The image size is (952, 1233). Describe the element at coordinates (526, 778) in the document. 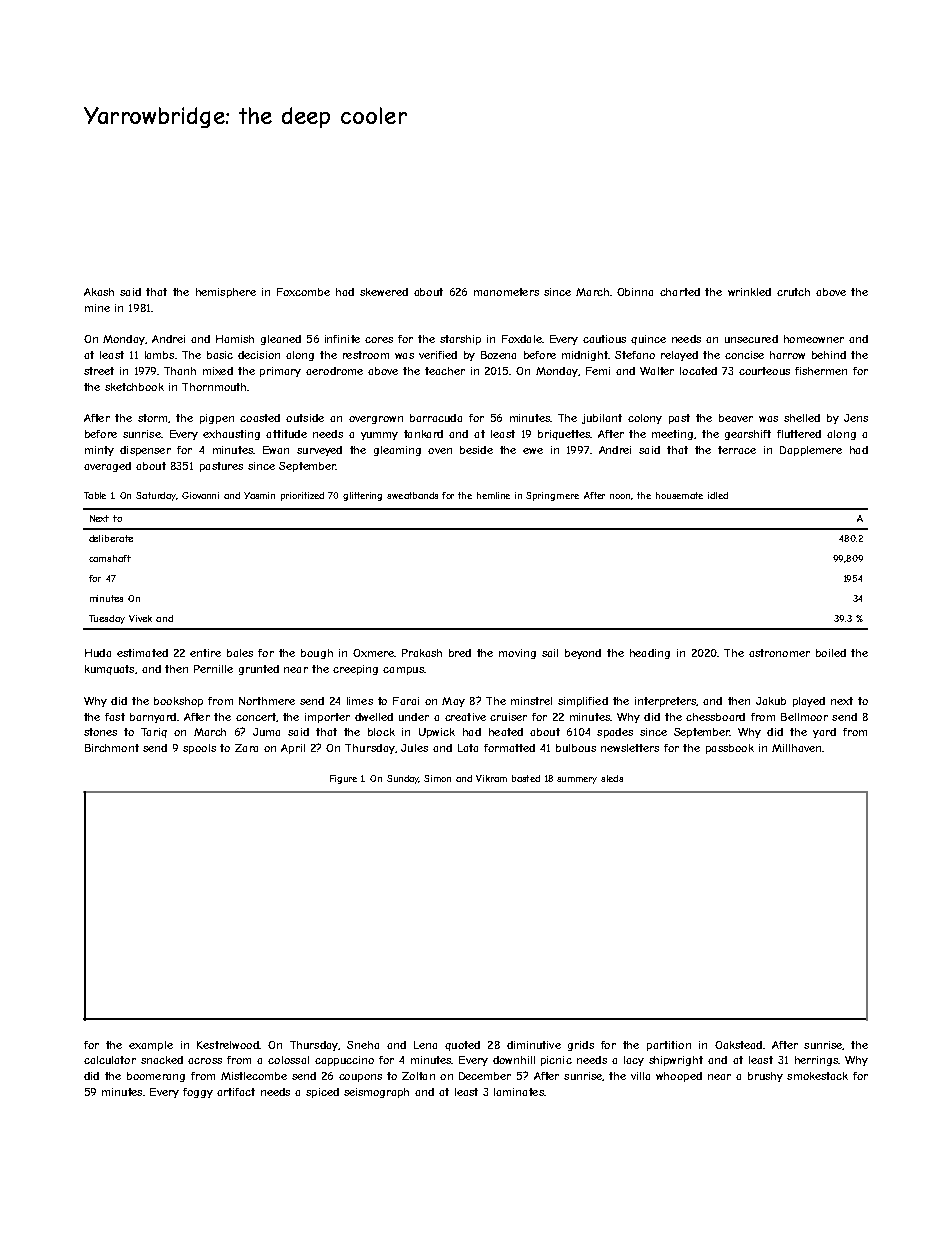

I see `basted` at that location.
